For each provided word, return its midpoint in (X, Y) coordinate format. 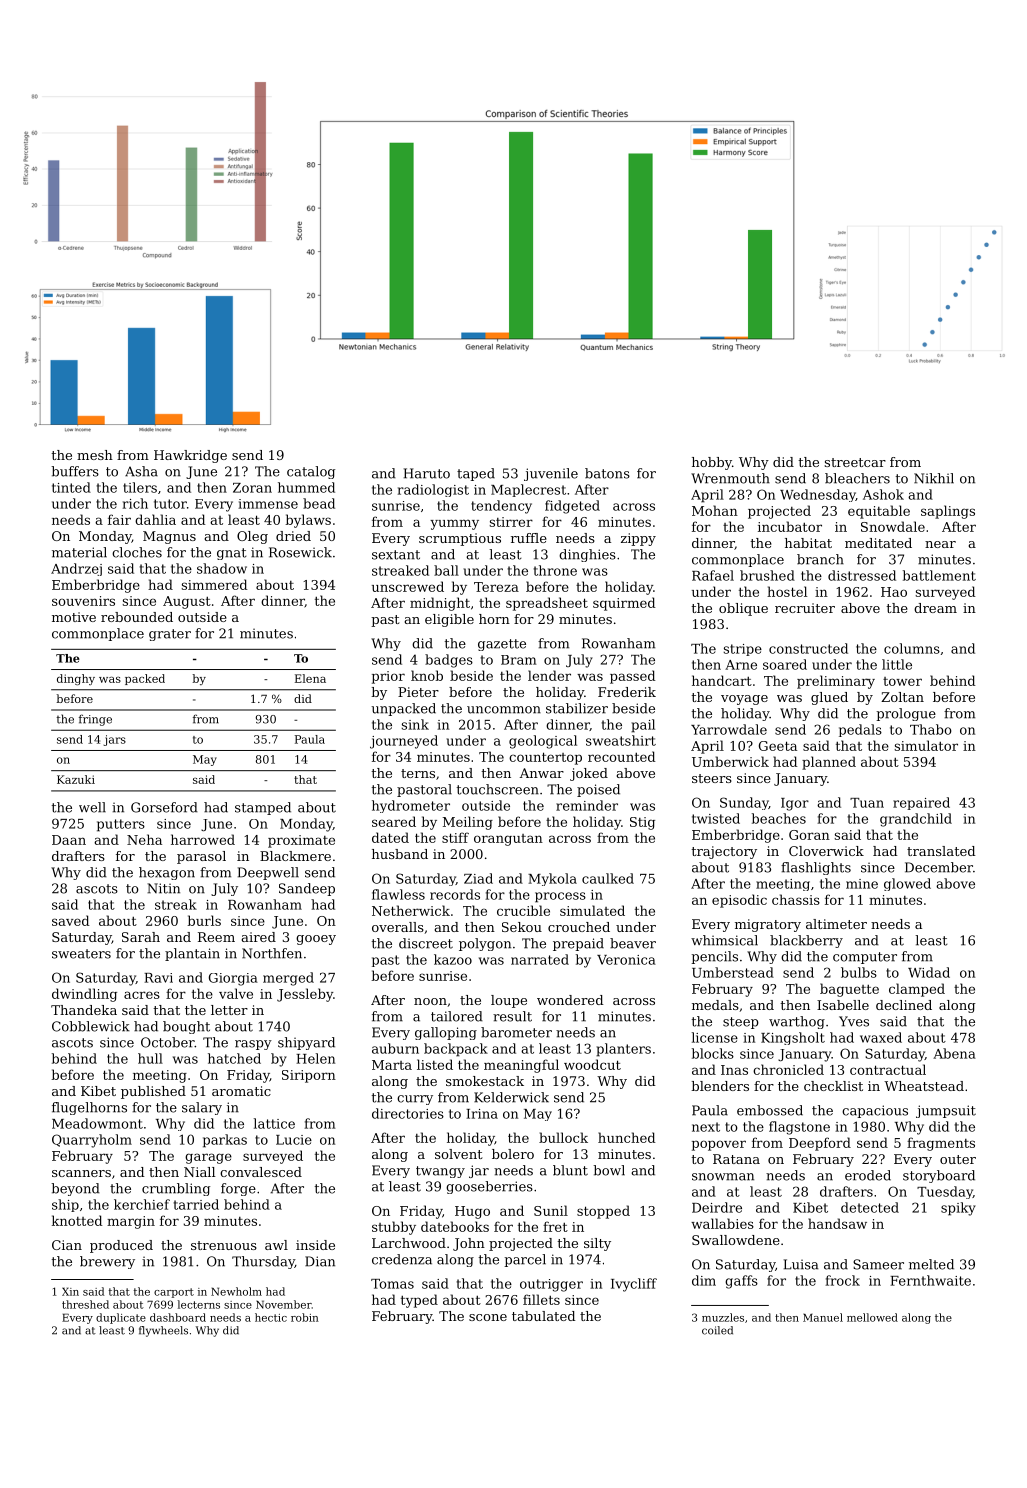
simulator (926, 745)
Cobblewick (91, 1026)
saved (70, 920)
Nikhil (934, 478)
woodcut (592, 1064)
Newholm (236, 1291)
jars (115, 740)
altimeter (836, 924)
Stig (642, 823)
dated (390, 837)
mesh (95, 455)
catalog (311, 472)
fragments (941, 1144)
